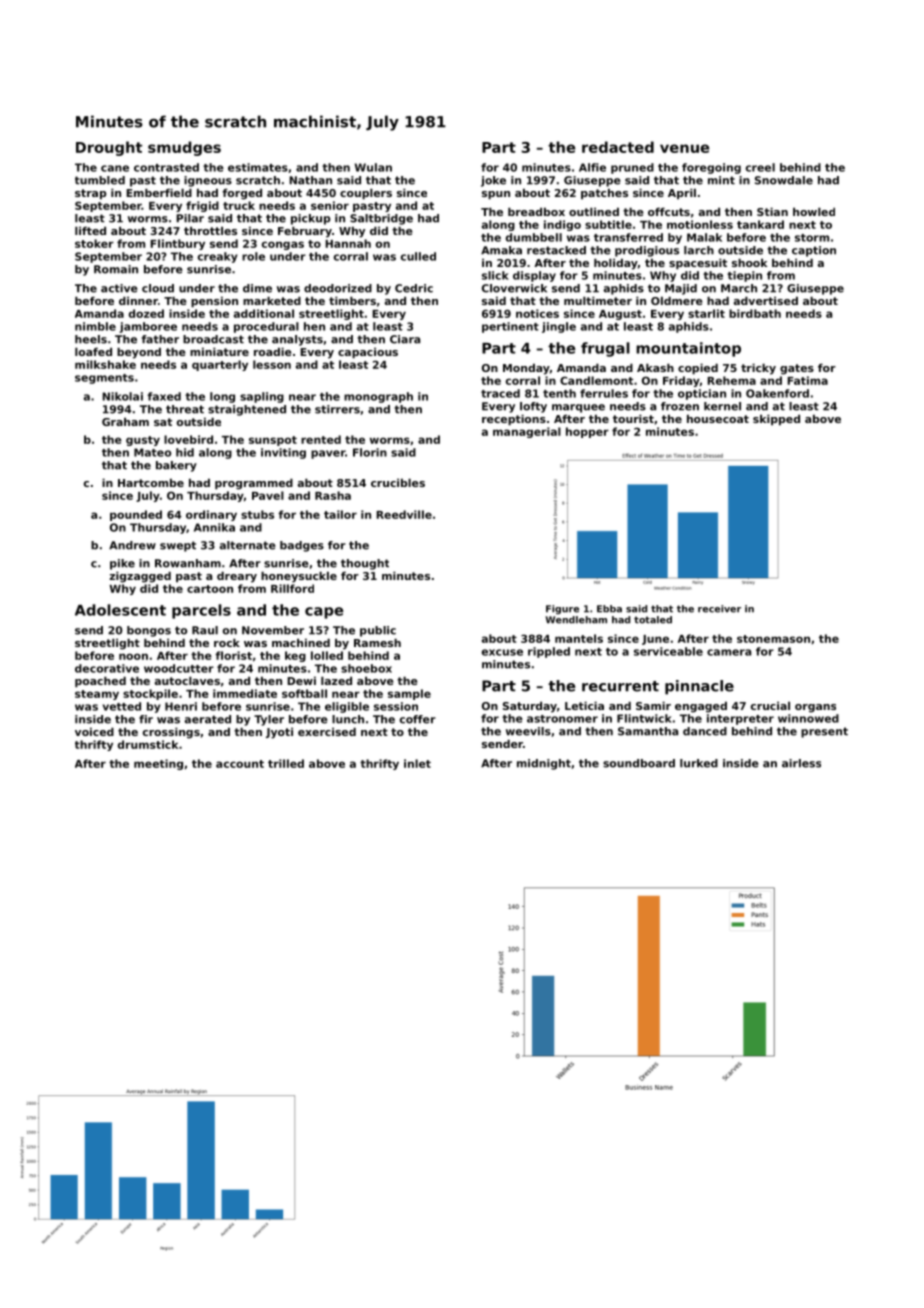 This image has width=924, height=1308. What do you see at coordinates (120, 610) in the image?
I see `Adolescent` at bounding box center [120, 610].
